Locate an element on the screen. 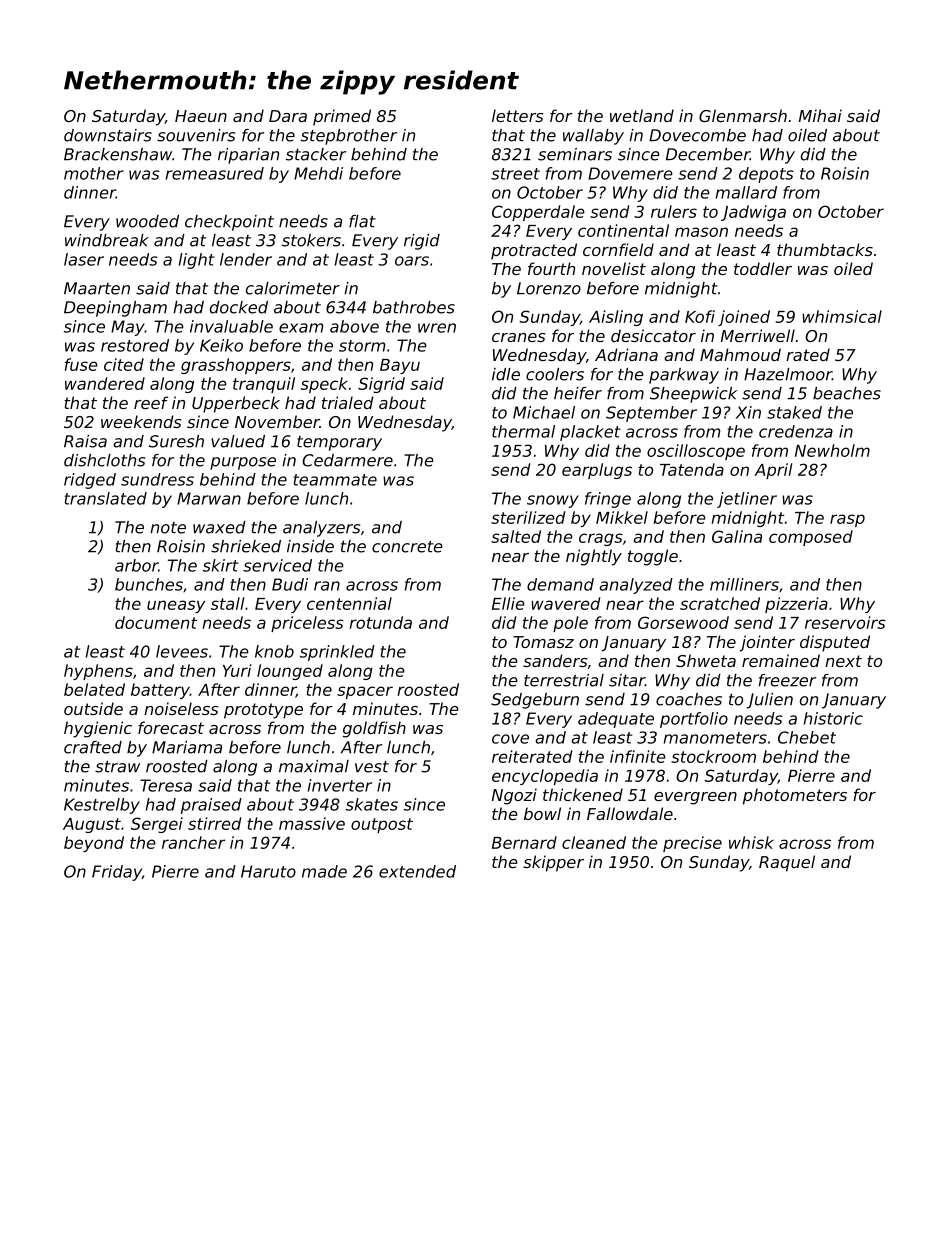  riparian is located at coordinates (248, 156).
